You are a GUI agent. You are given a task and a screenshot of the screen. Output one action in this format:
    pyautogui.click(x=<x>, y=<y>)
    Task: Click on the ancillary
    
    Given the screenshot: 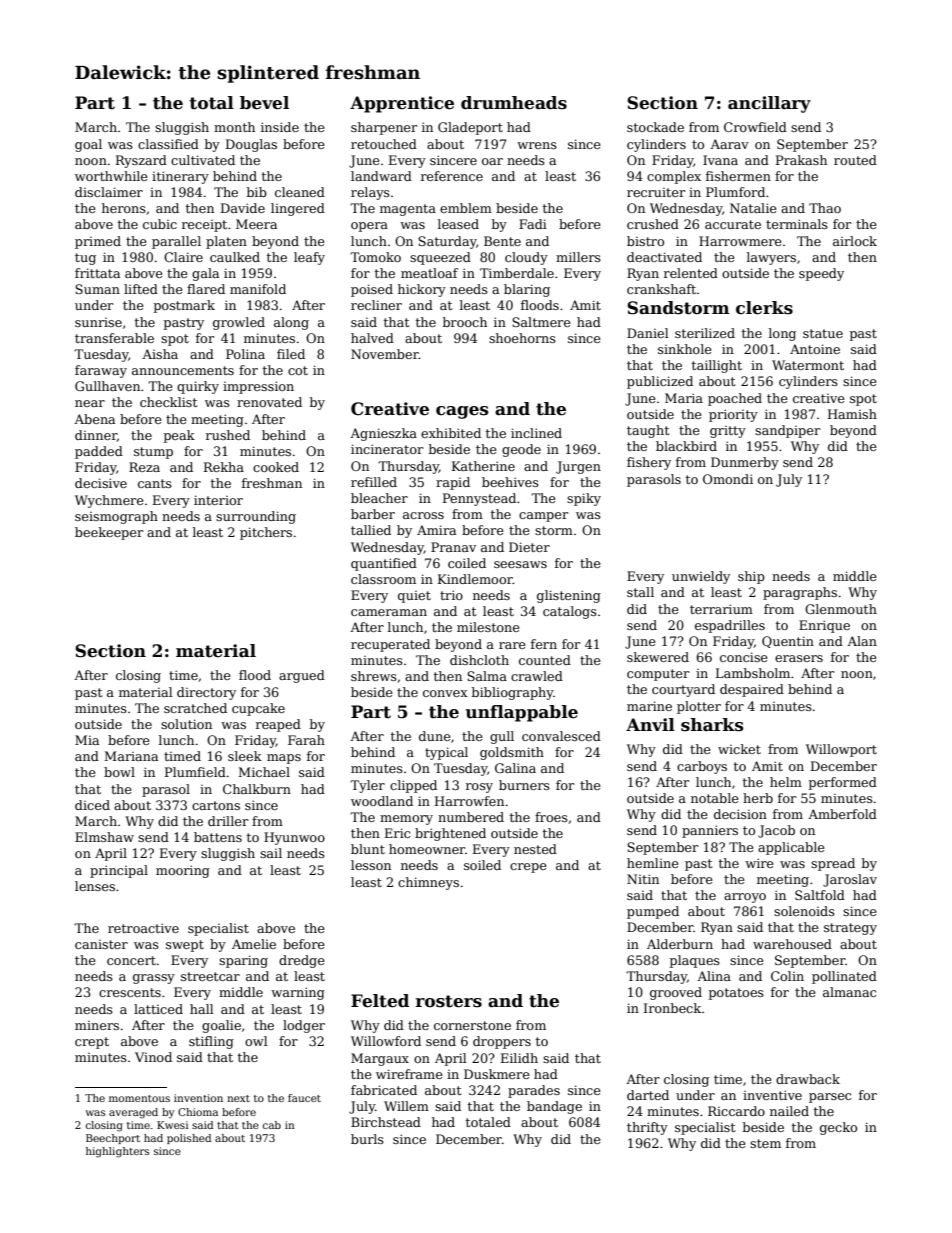 What is the action you would take?
    pyautogui.click(x=769, y=104)
